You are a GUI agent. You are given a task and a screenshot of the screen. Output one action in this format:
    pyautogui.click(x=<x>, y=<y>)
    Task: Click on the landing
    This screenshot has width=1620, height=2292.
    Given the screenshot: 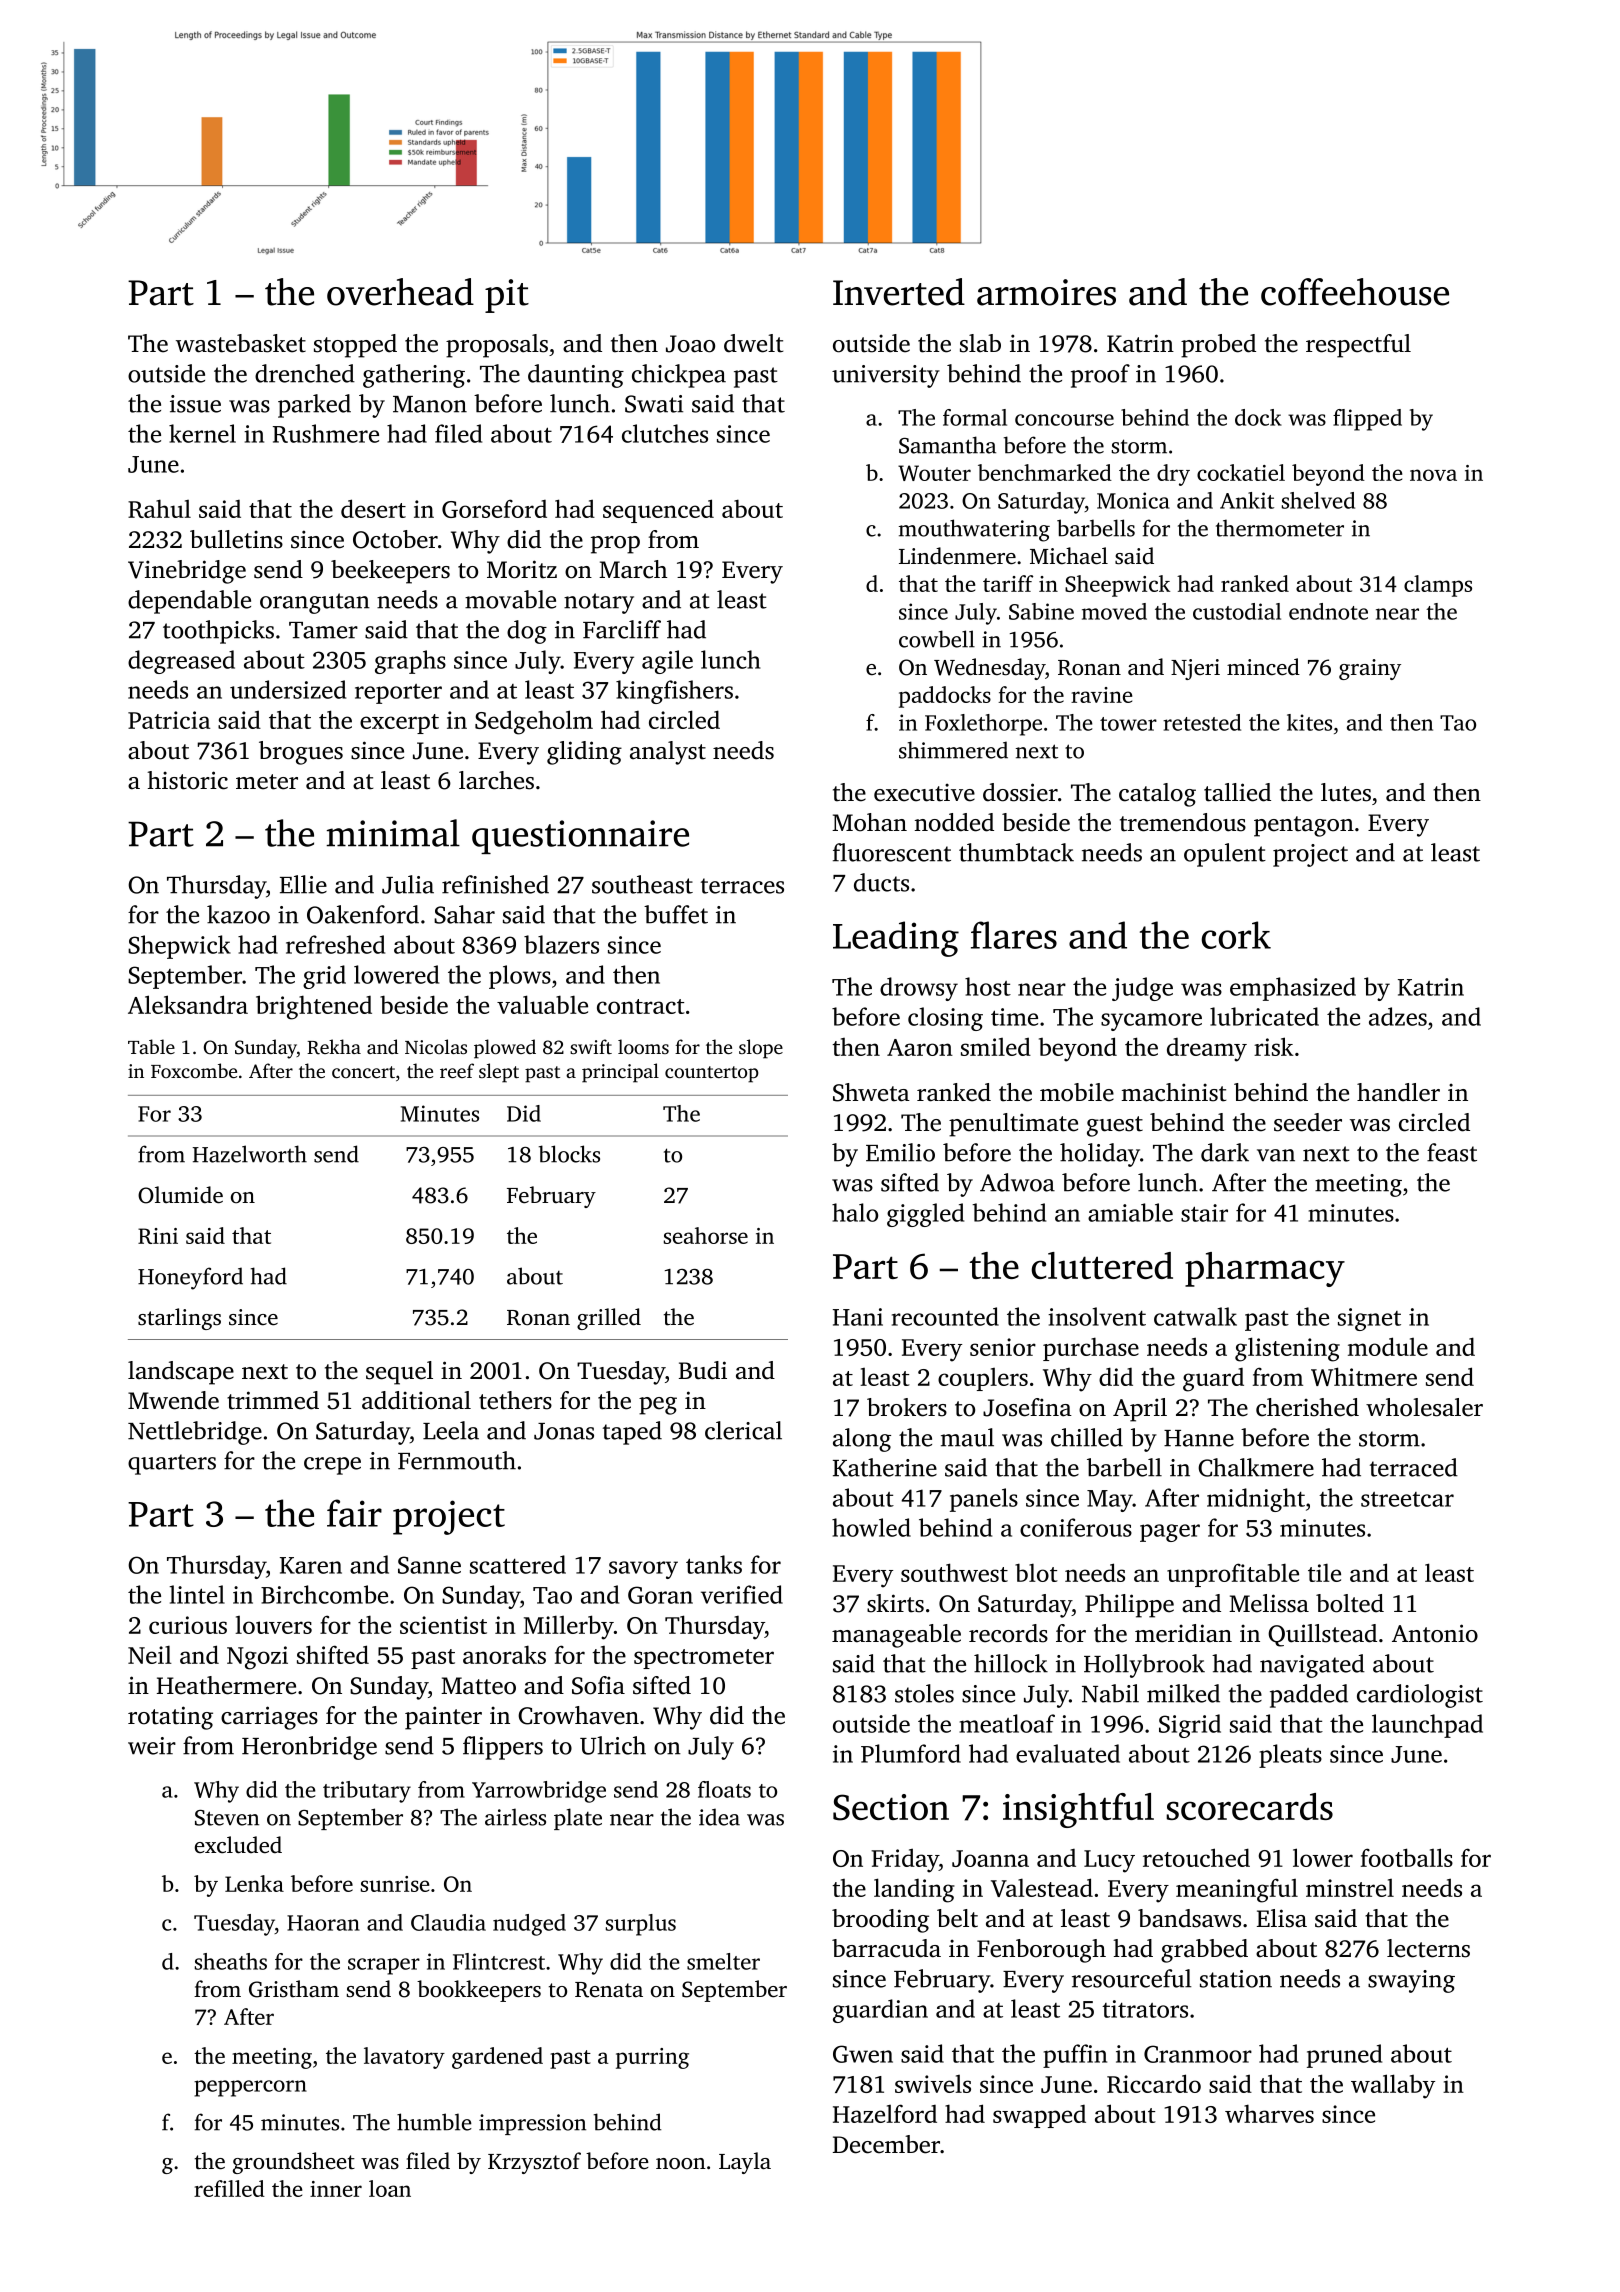 What is the action you would take?
    pyautogui.click(x=914, y=1890)
